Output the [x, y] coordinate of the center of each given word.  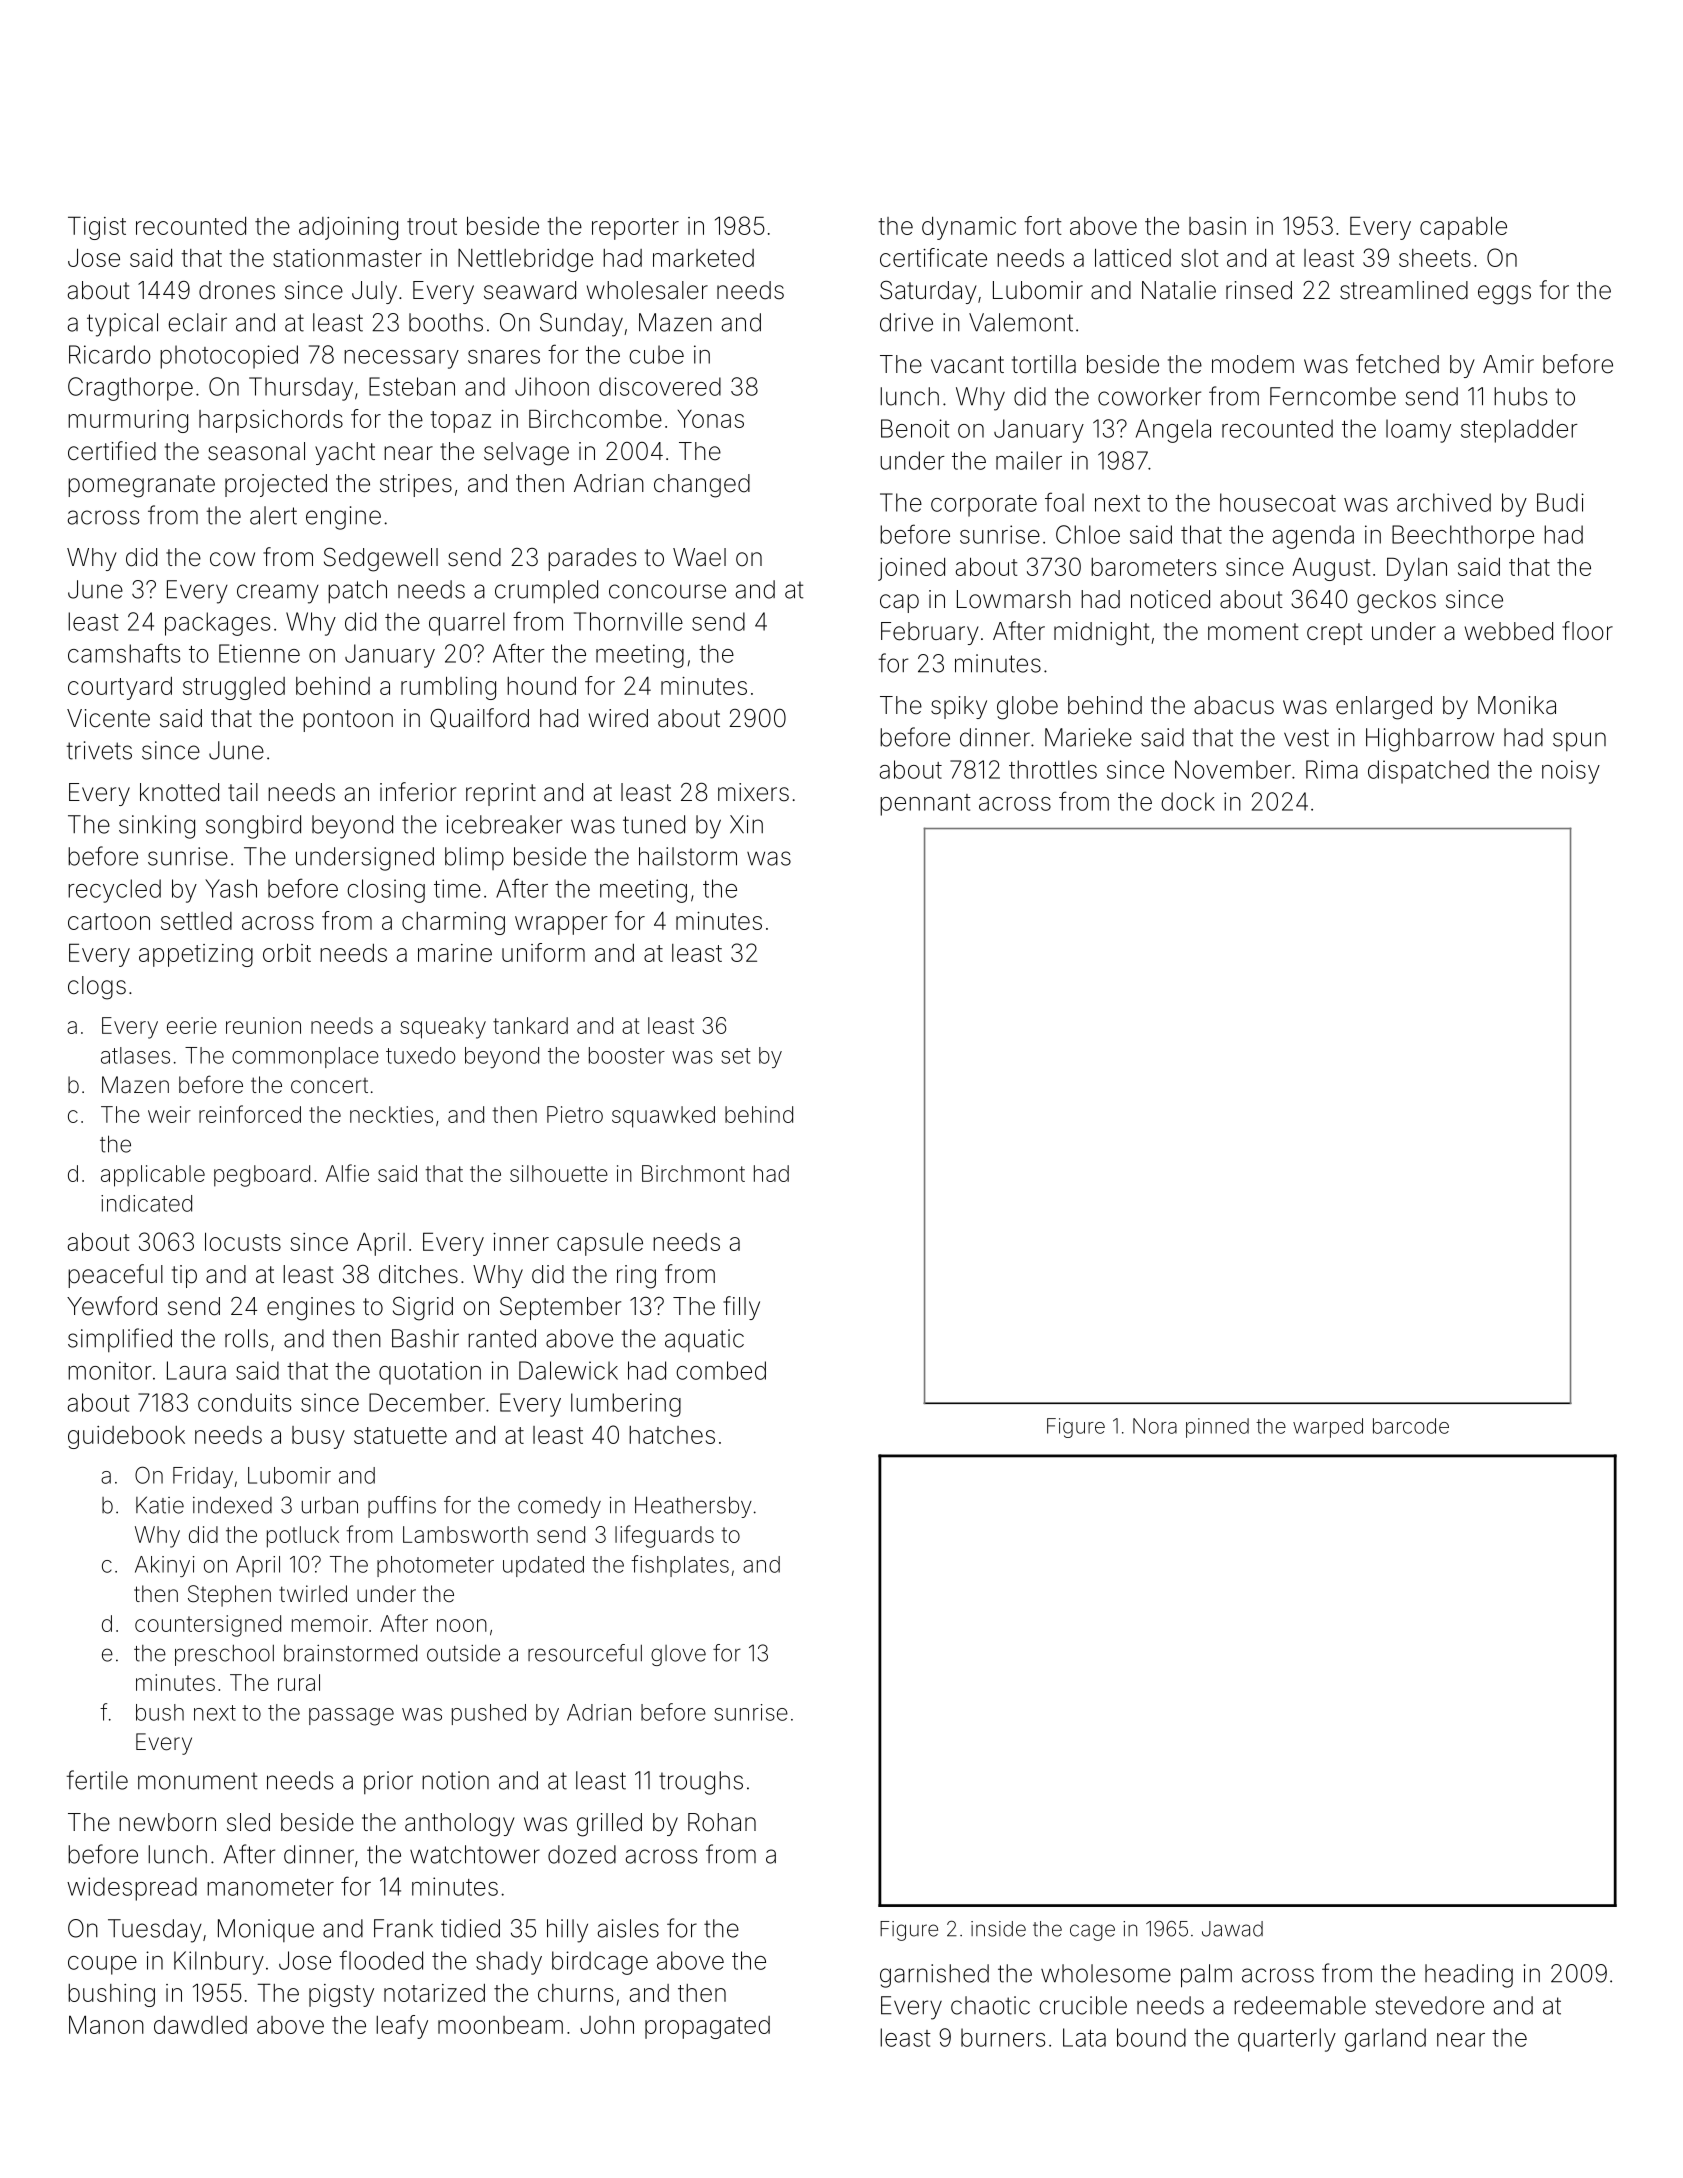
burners [1003, 2037]
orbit [287, 952]
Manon [106, 2024]
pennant [925, 805]
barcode [1411, 1426]
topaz [460, 422]
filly [741, 1308]
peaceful [115, 1276]
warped [1328, 1428]
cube [656, 354]
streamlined [1404, 290]
